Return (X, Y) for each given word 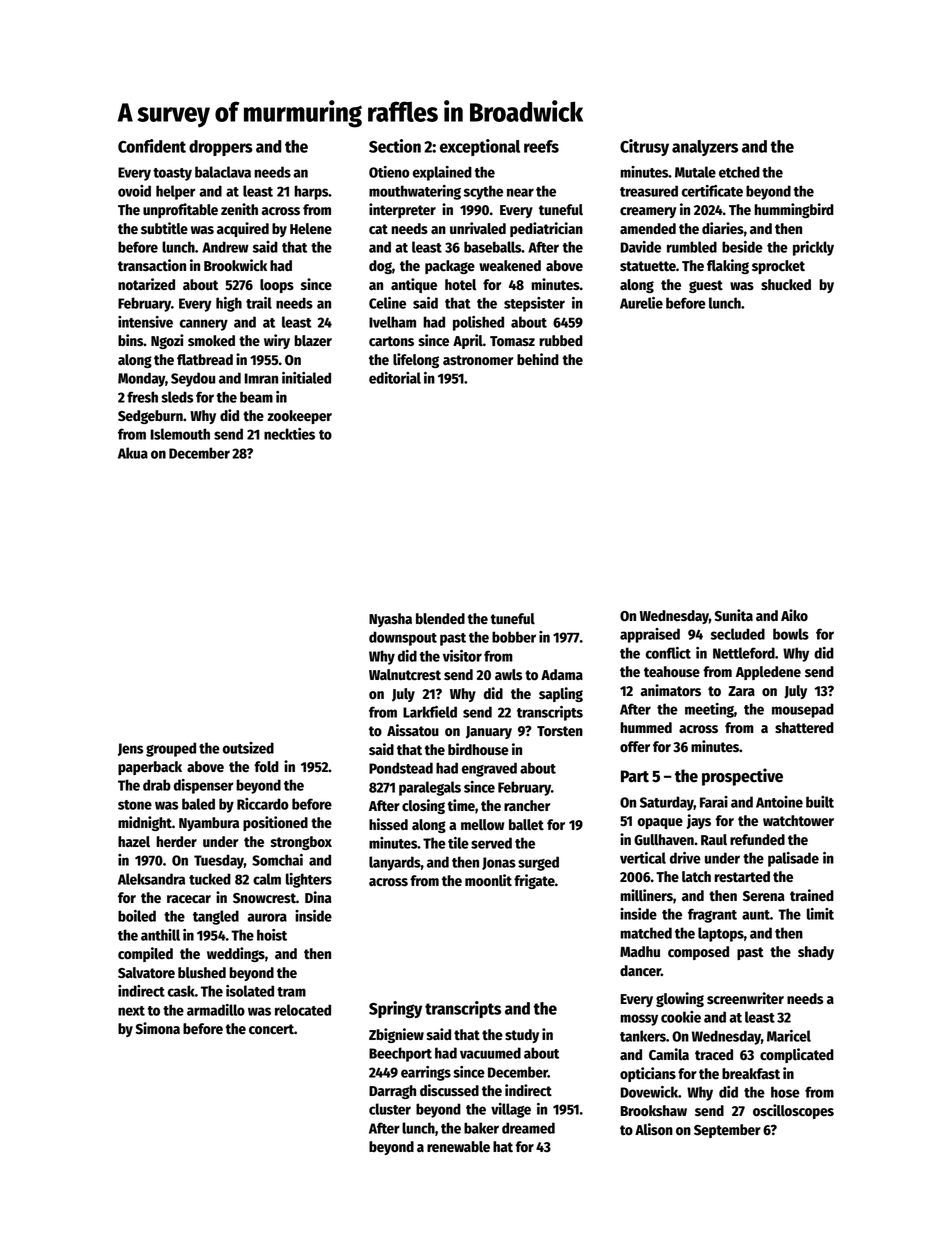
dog (380, 267)
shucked (786, 285)
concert (271, 1029)
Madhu (640, 951)
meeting (709, 710)
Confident (152, 146)
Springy (395, 1009)
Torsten (560, 731)
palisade (793, 859)
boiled (137, 916)
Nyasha (390, 620)
